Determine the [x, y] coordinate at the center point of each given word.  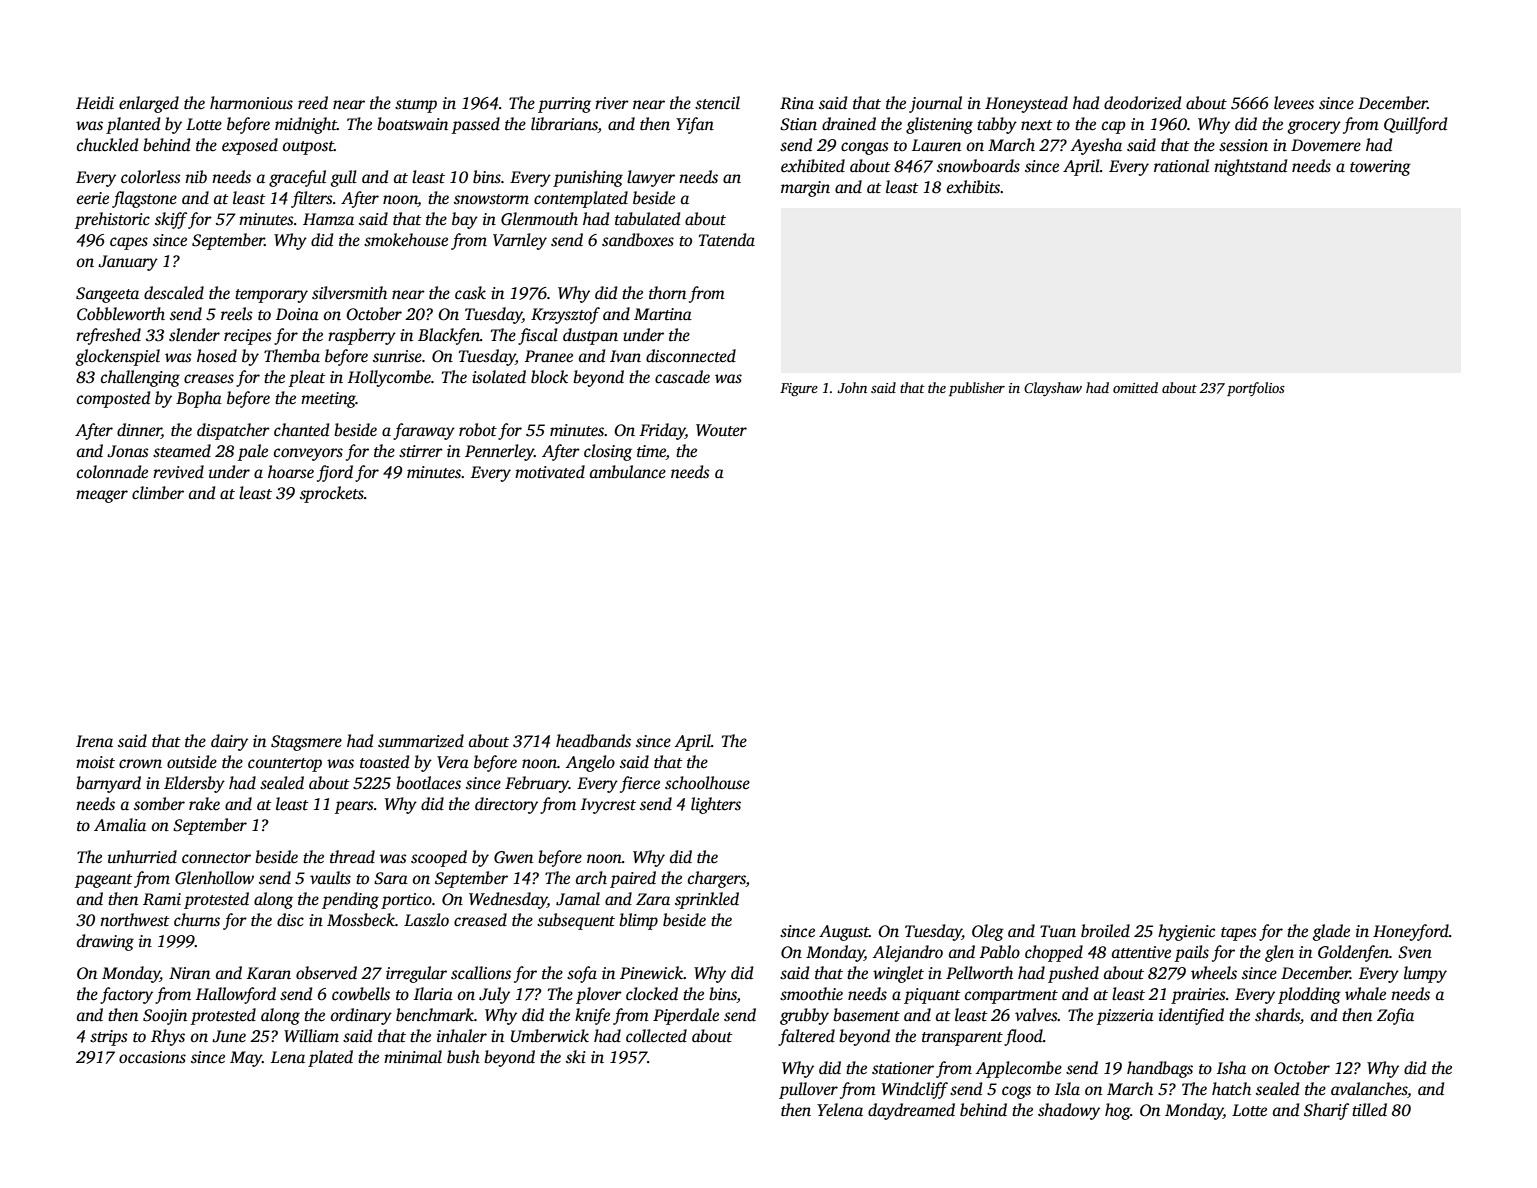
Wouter [721, 430]
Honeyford [1411, 932]
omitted [1135, 387]
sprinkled [707, 900]
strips [109, 1038]
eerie [93, 198]
